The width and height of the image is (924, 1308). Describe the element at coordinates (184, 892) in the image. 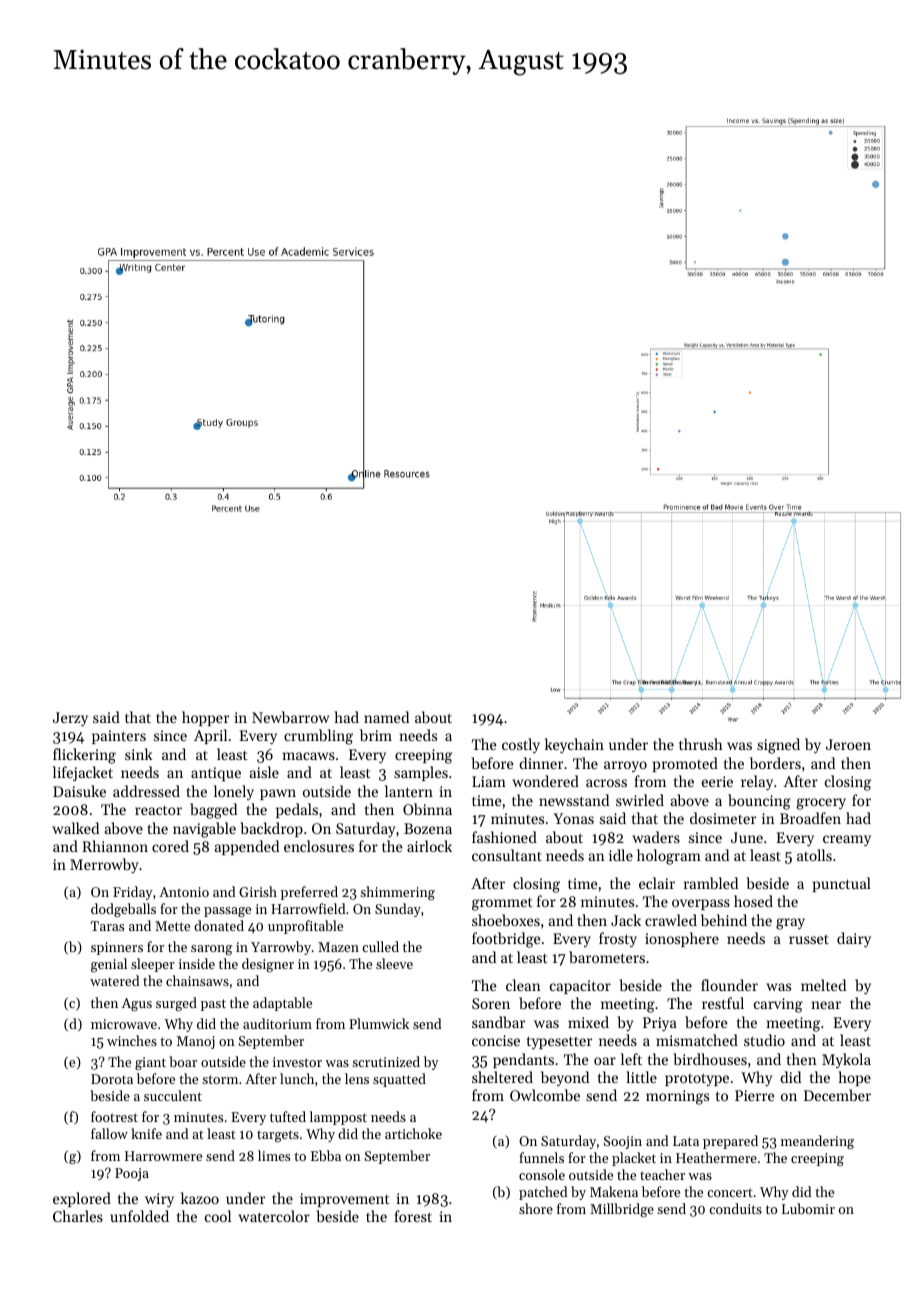

I see `Antonio` at that location.
